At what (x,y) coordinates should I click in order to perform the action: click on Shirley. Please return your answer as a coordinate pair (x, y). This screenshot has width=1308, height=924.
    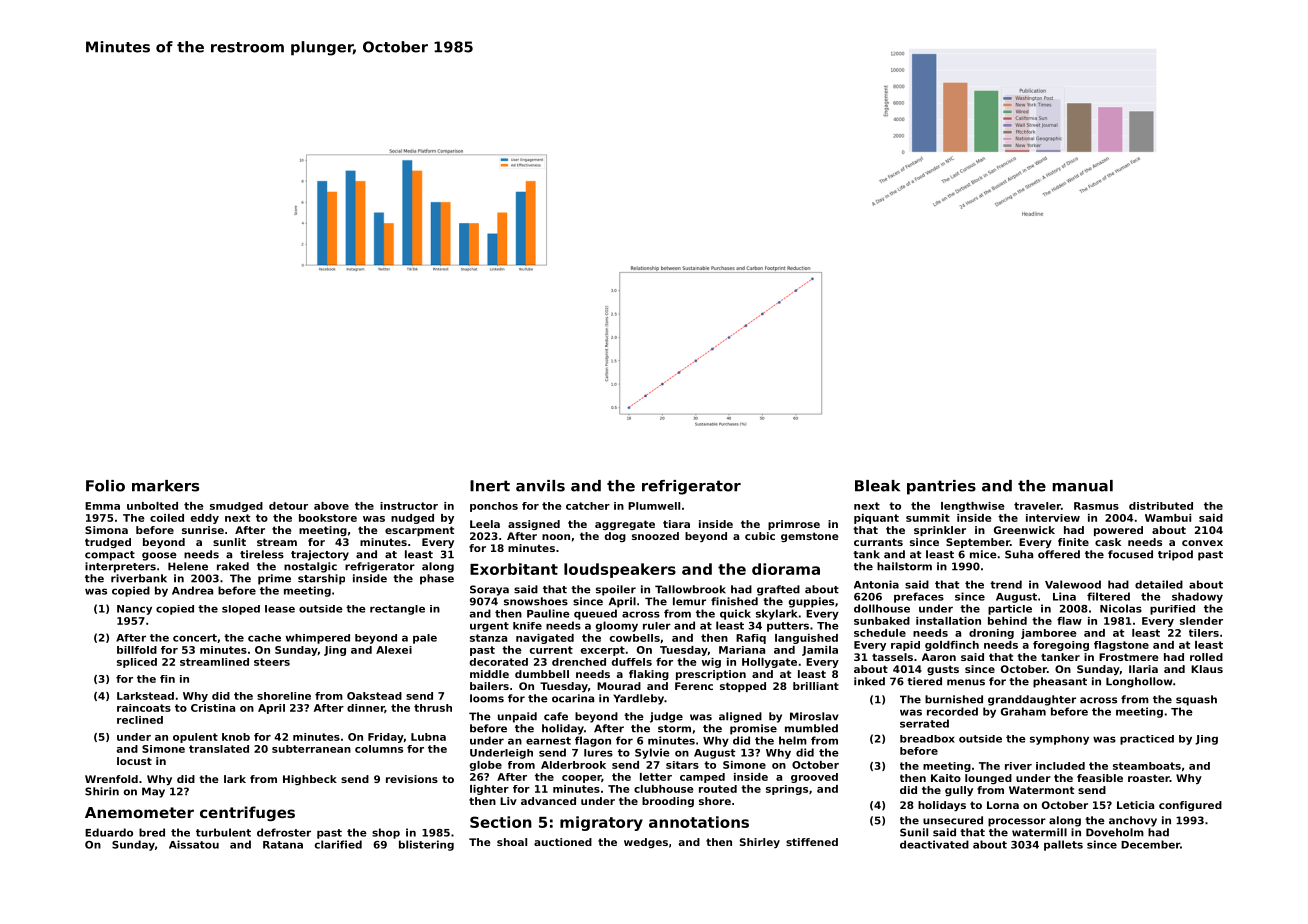
    Looking at the image, I should click on (760, 843).
